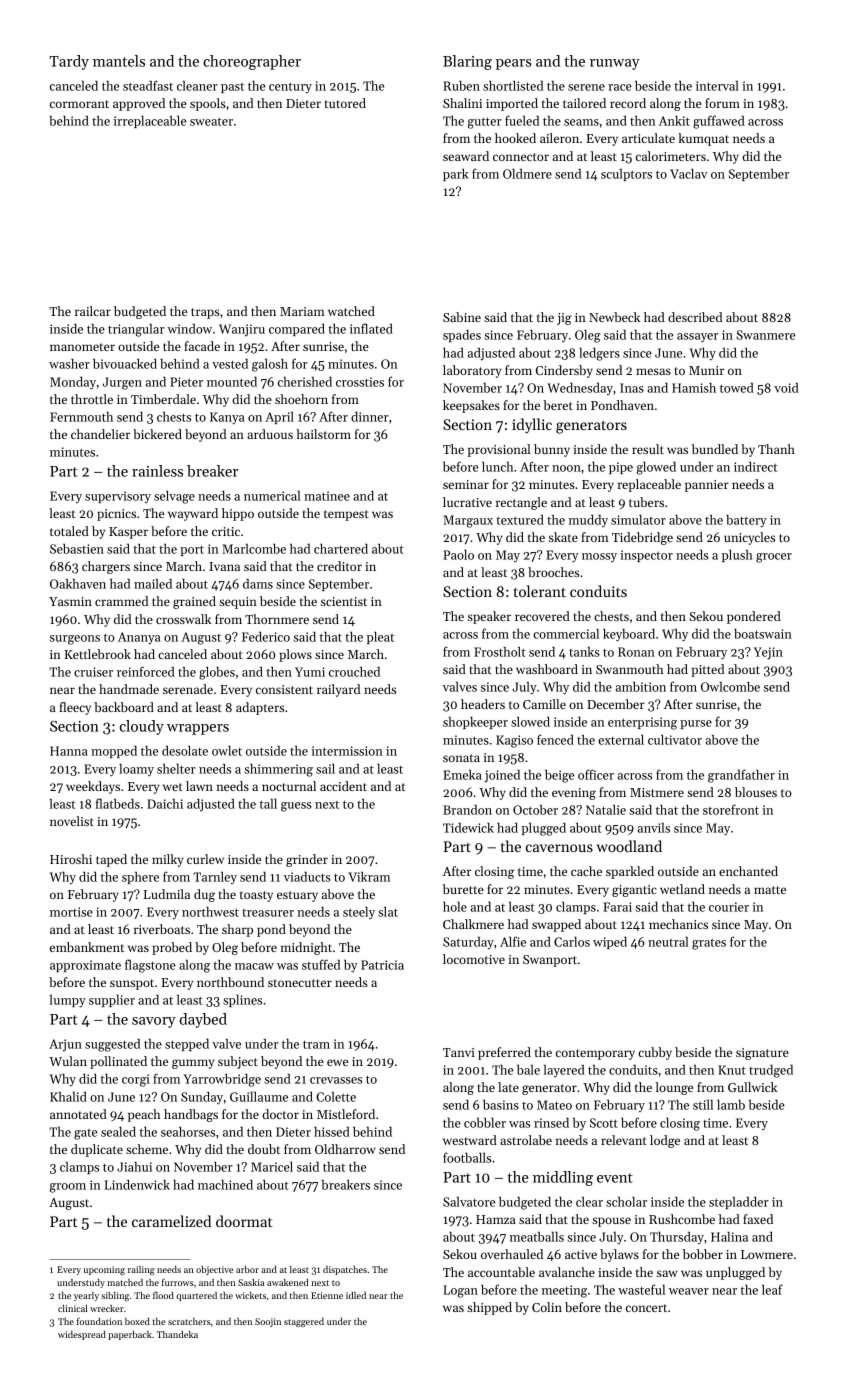 The image size is (849, 1400). I want to click on saw, so click(667, 1273).
